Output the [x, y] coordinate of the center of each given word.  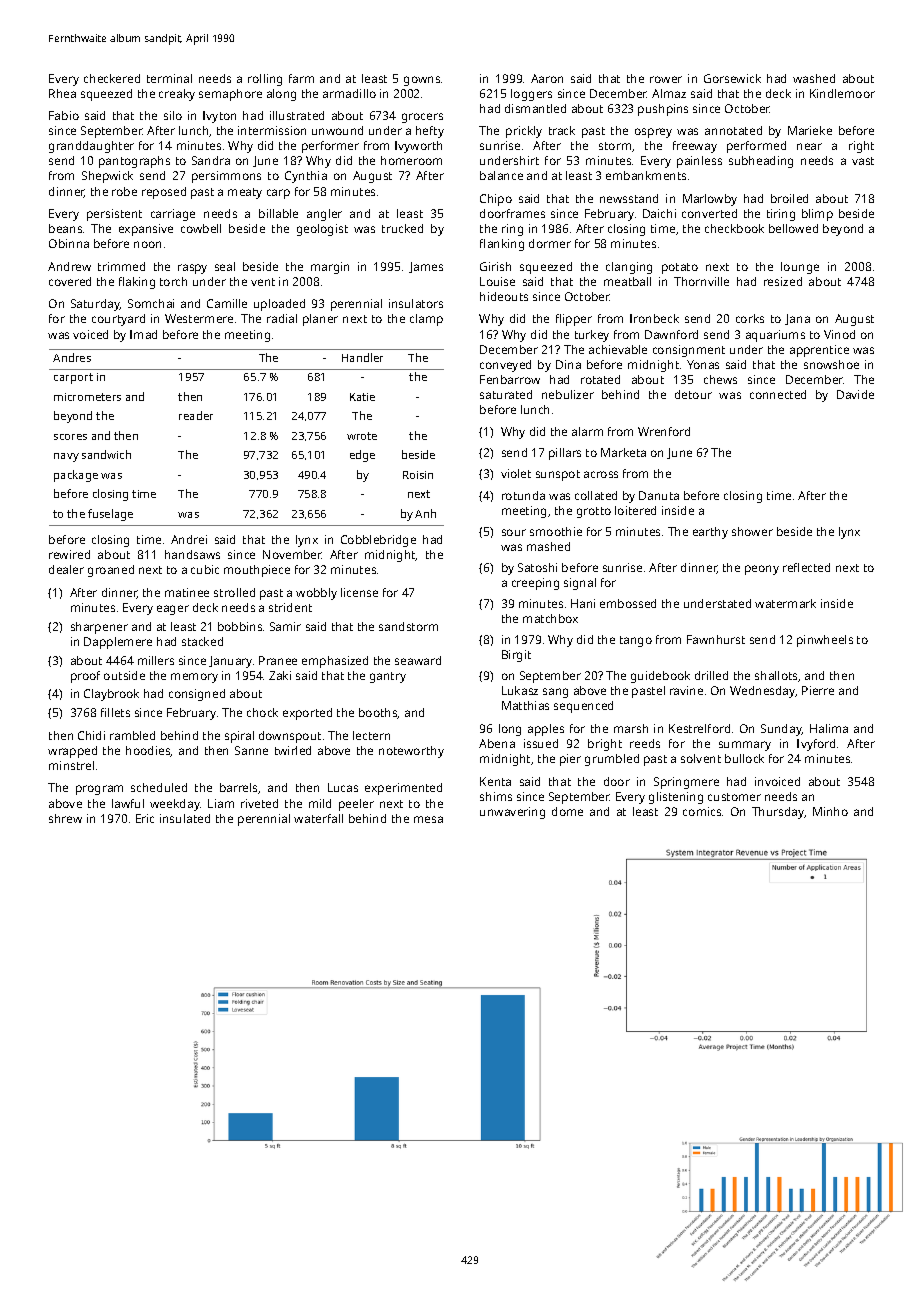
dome [567, 811]
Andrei [189, 539]
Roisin [418, 475]
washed [814, 78]
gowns [422, 81]
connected [778, 394]
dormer [550, 243]
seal [225, 266]
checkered [112, 78]
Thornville [701, 281]
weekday [175, 805]
